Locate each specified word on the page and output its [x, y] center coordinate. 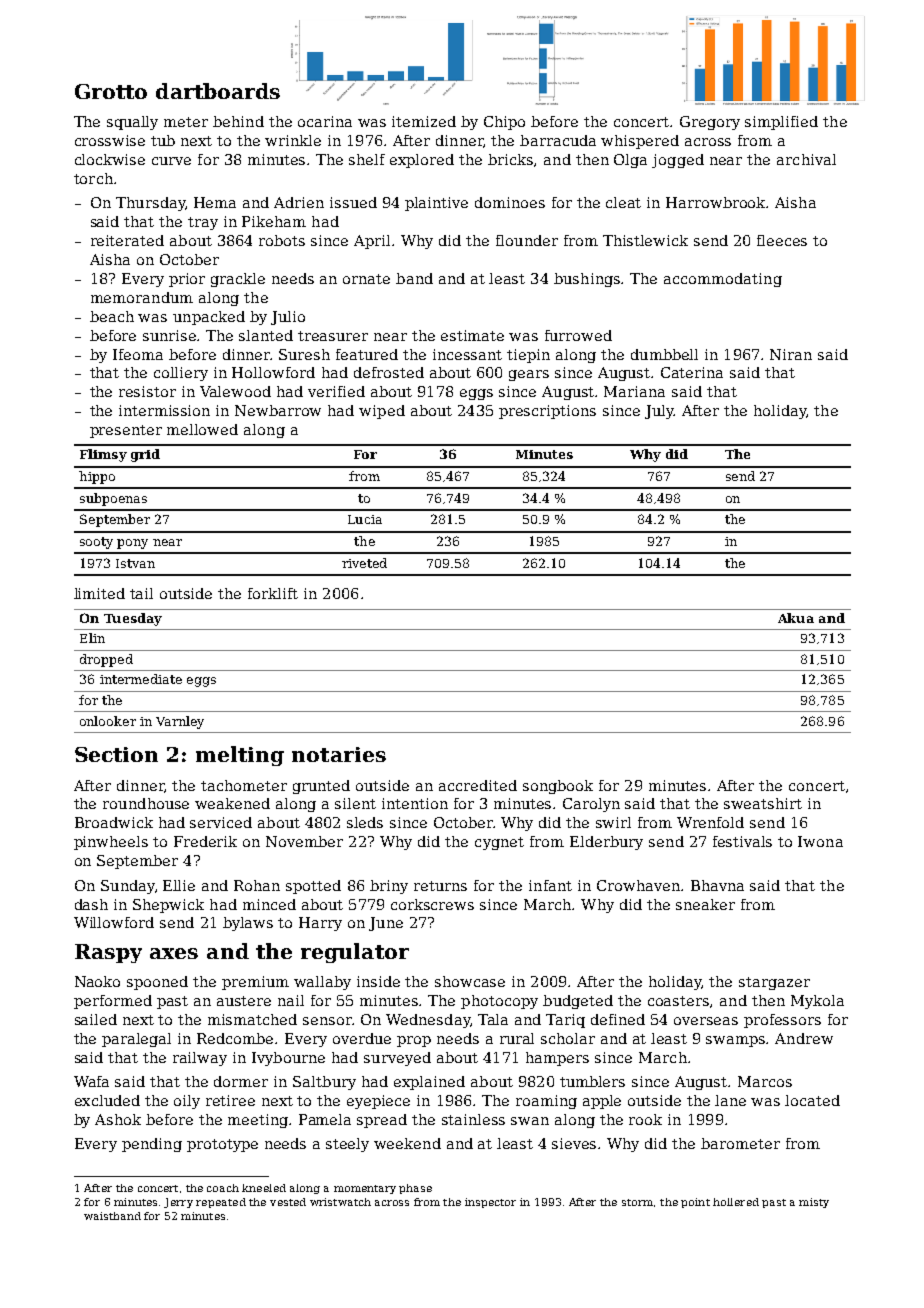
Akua [796, 618]
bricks [510, 159]
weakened [232, 803]
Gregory [710, 123]
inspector [490, 1203]
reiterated [127, 240]
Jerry [178, 1203]
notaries [339, 754]
